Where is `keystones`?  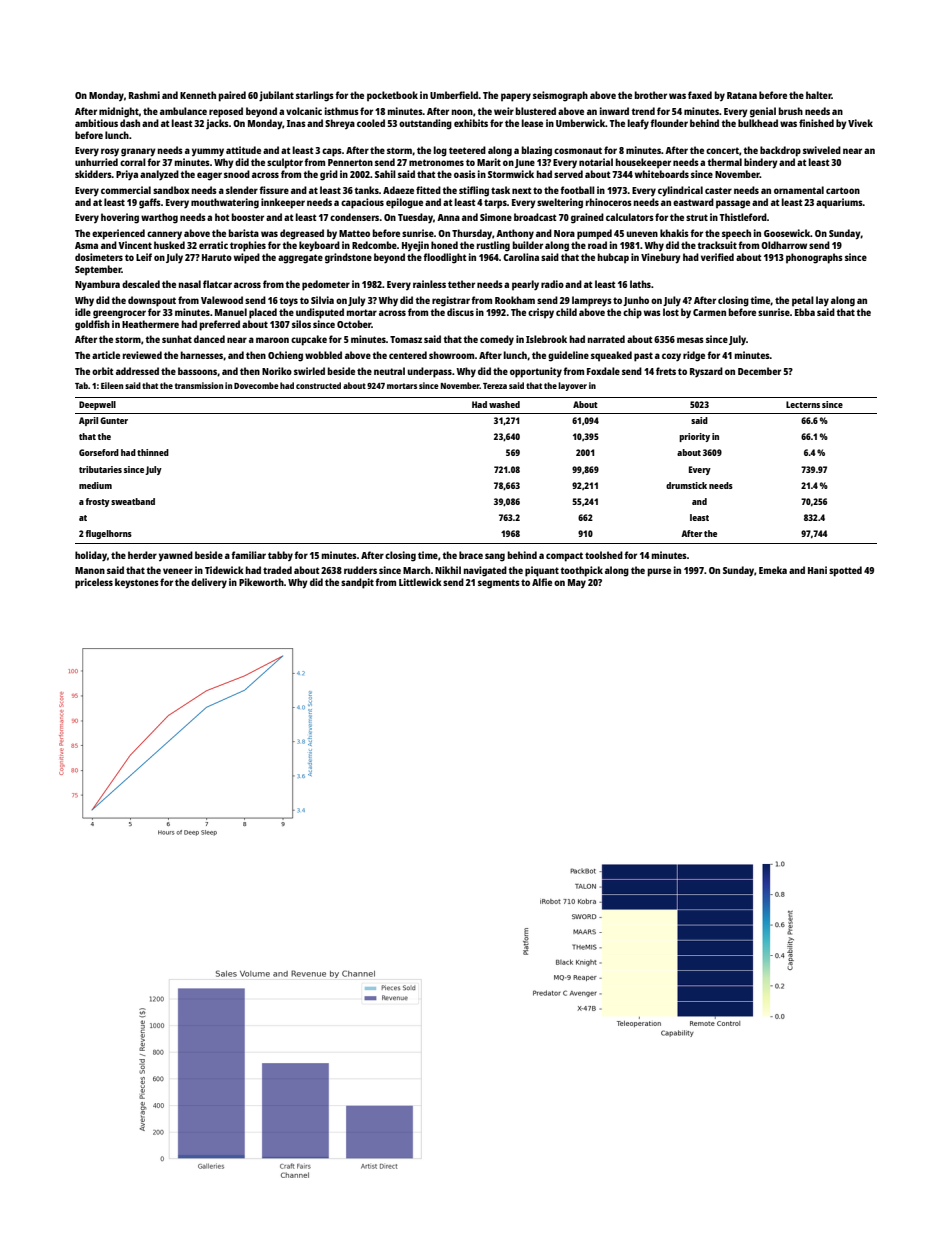
keystones is located at coordinates (137, 583).
